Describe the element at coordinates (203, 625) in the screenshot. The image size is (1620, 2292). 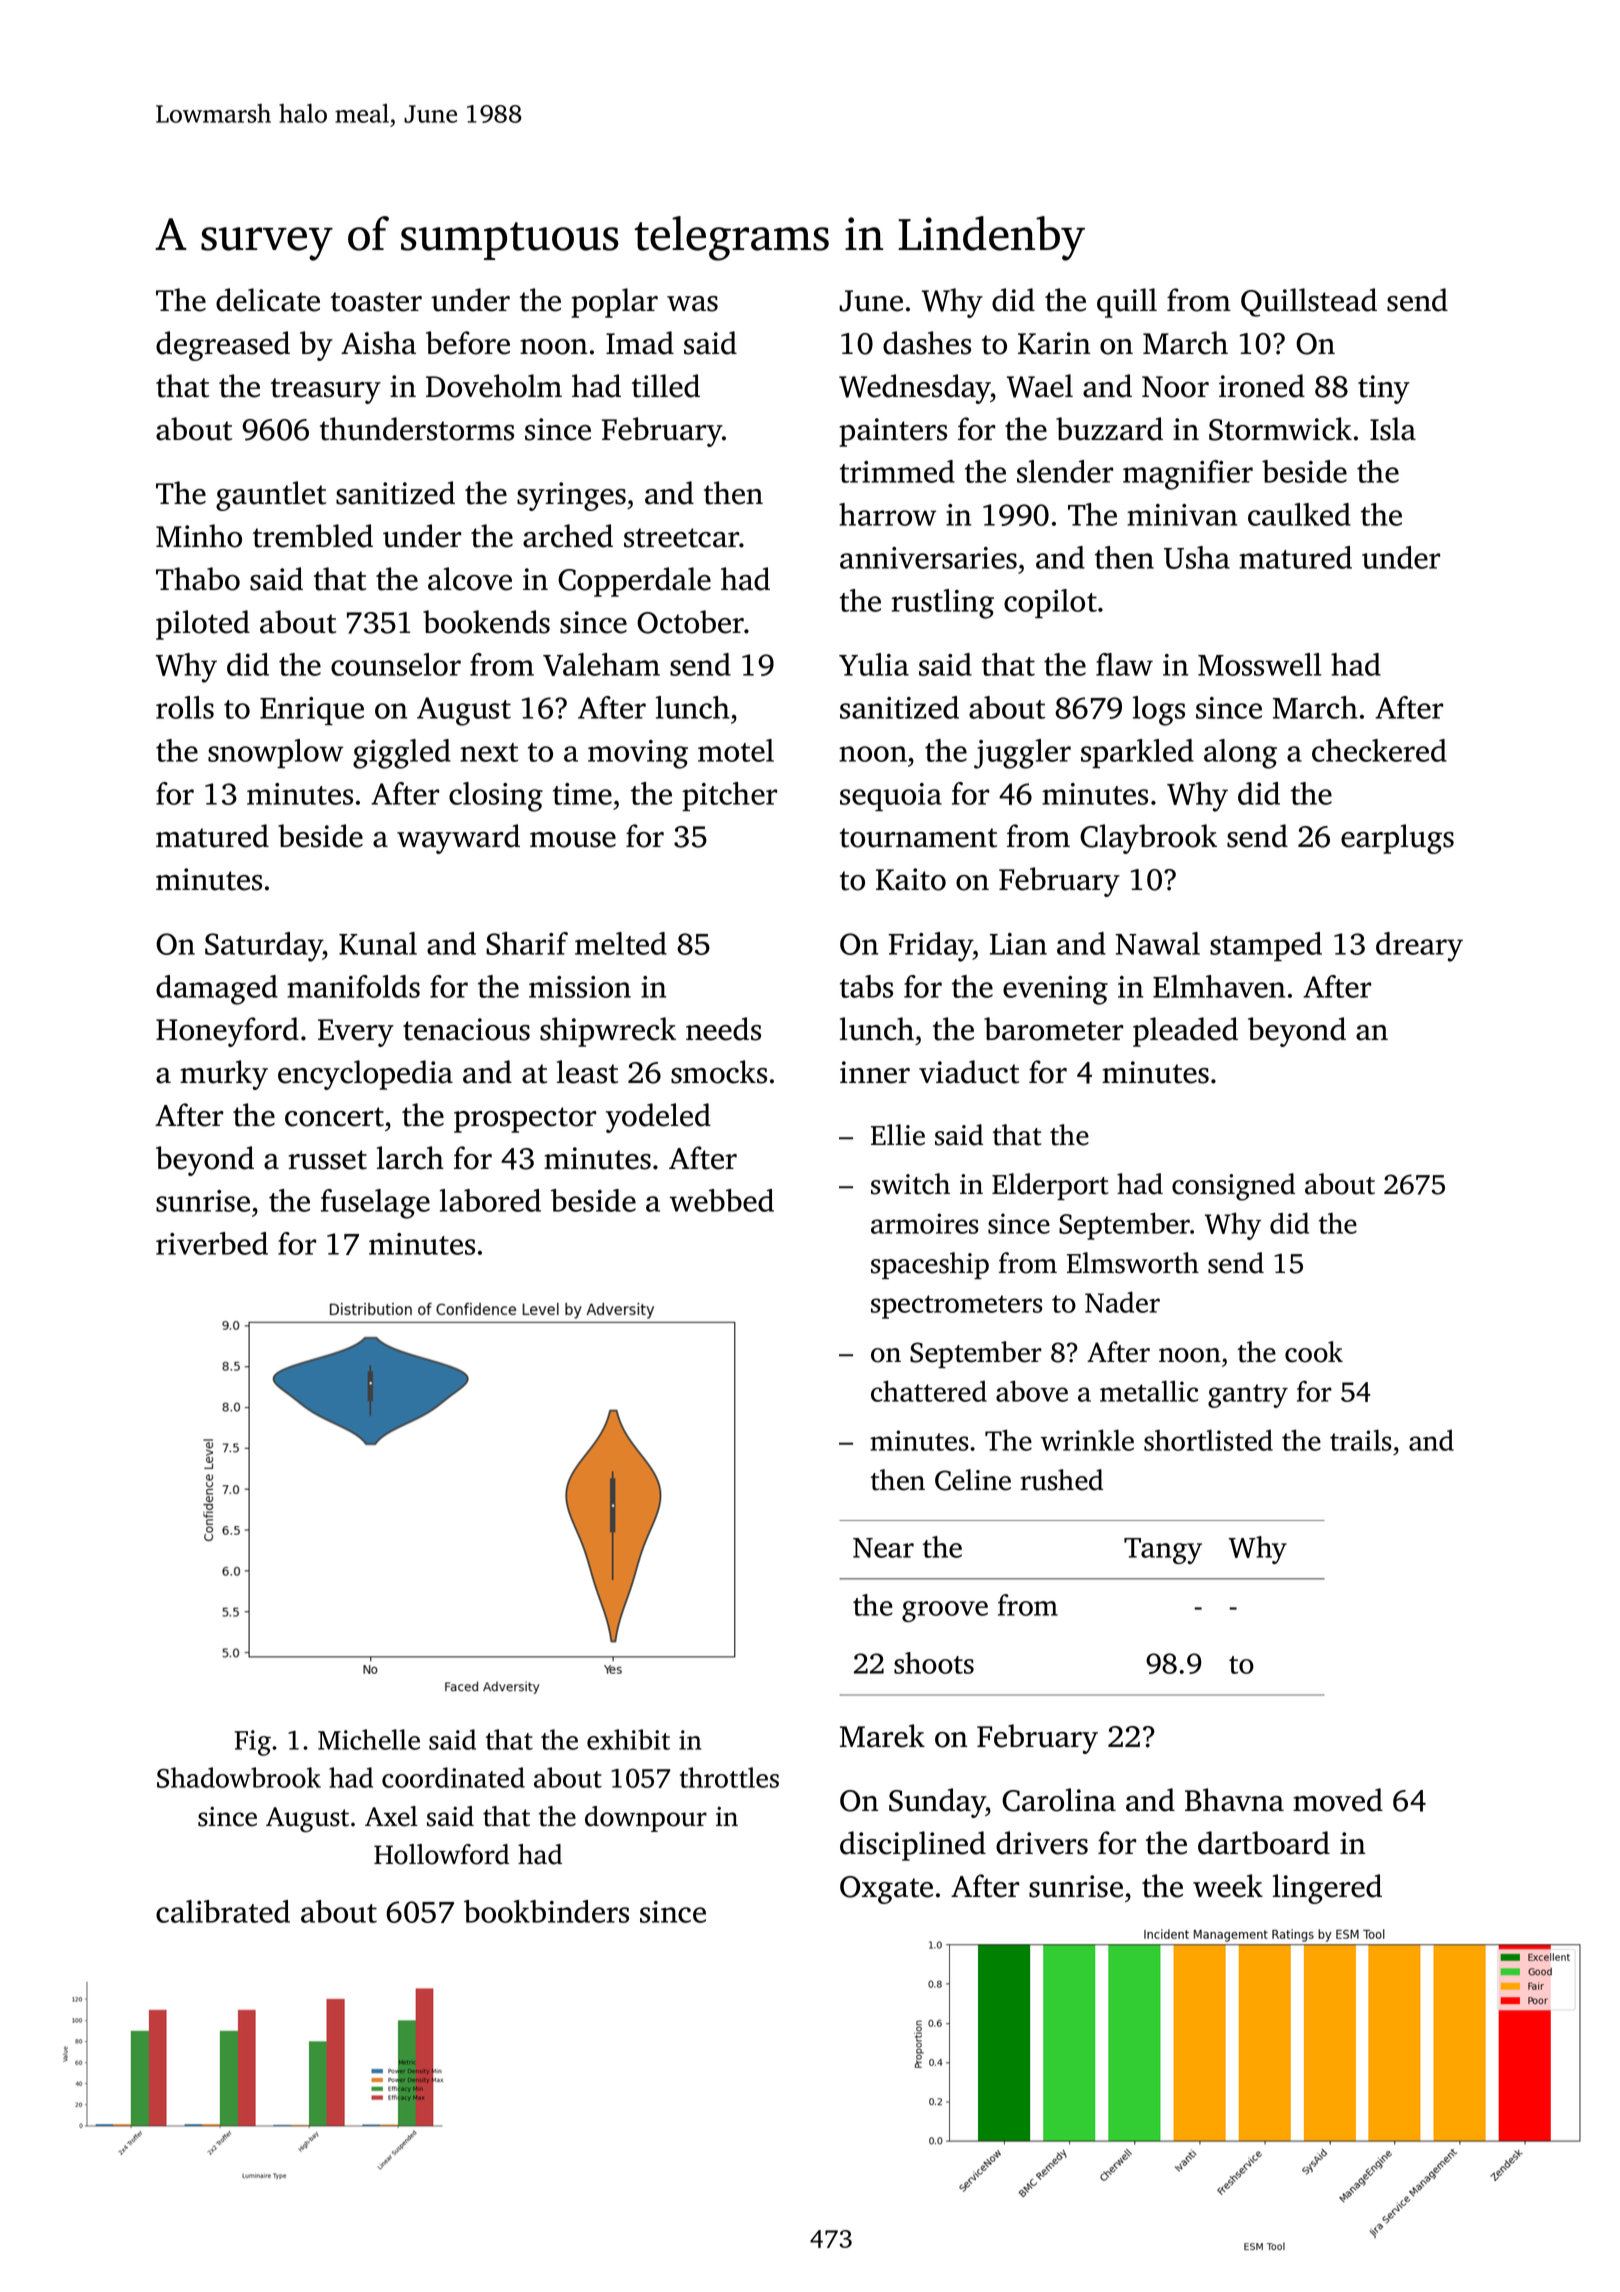
I see `piloted` at that location.
